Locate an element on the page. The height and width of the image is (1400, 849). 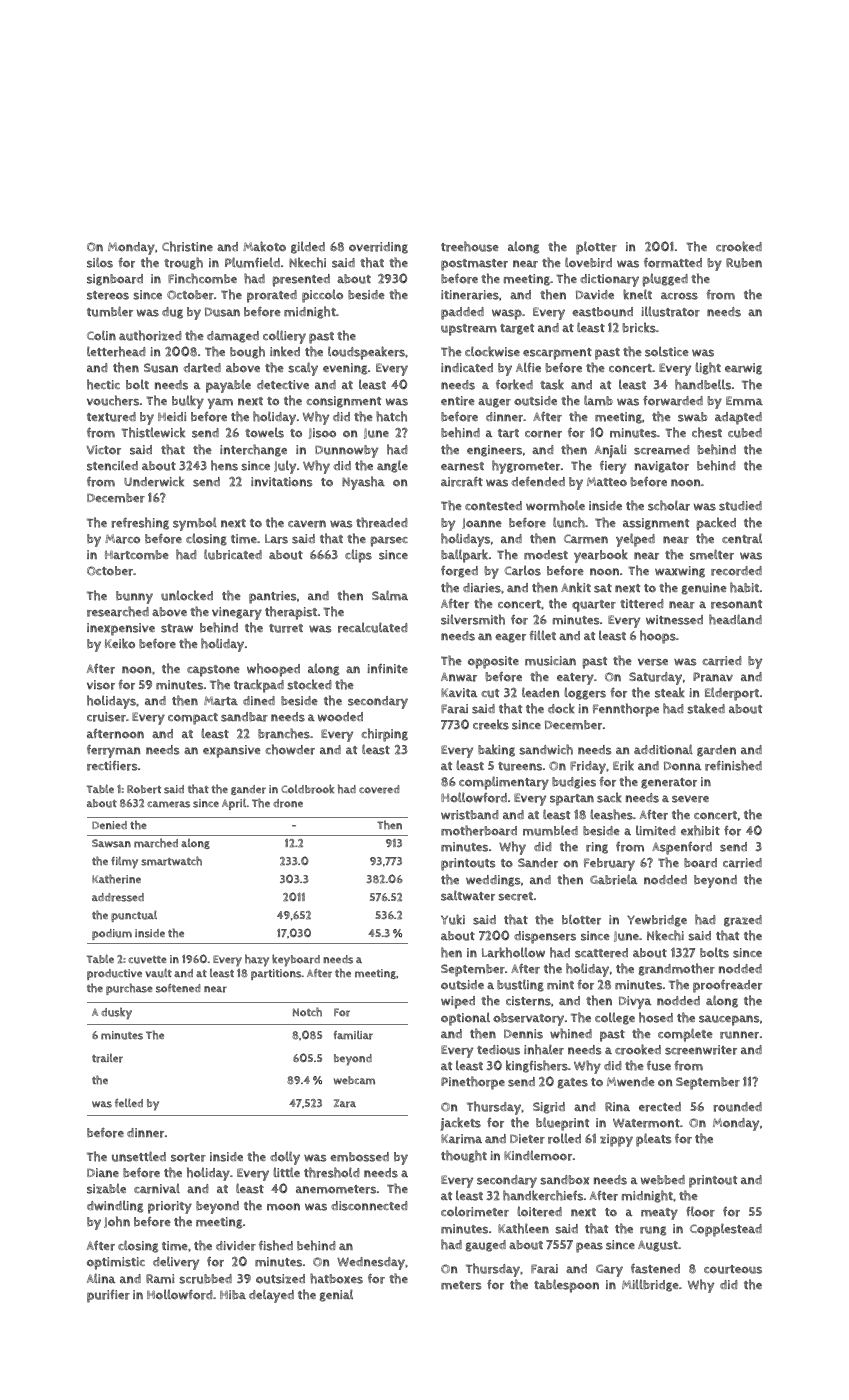
treehouse is located at coordinates (470, 246).
